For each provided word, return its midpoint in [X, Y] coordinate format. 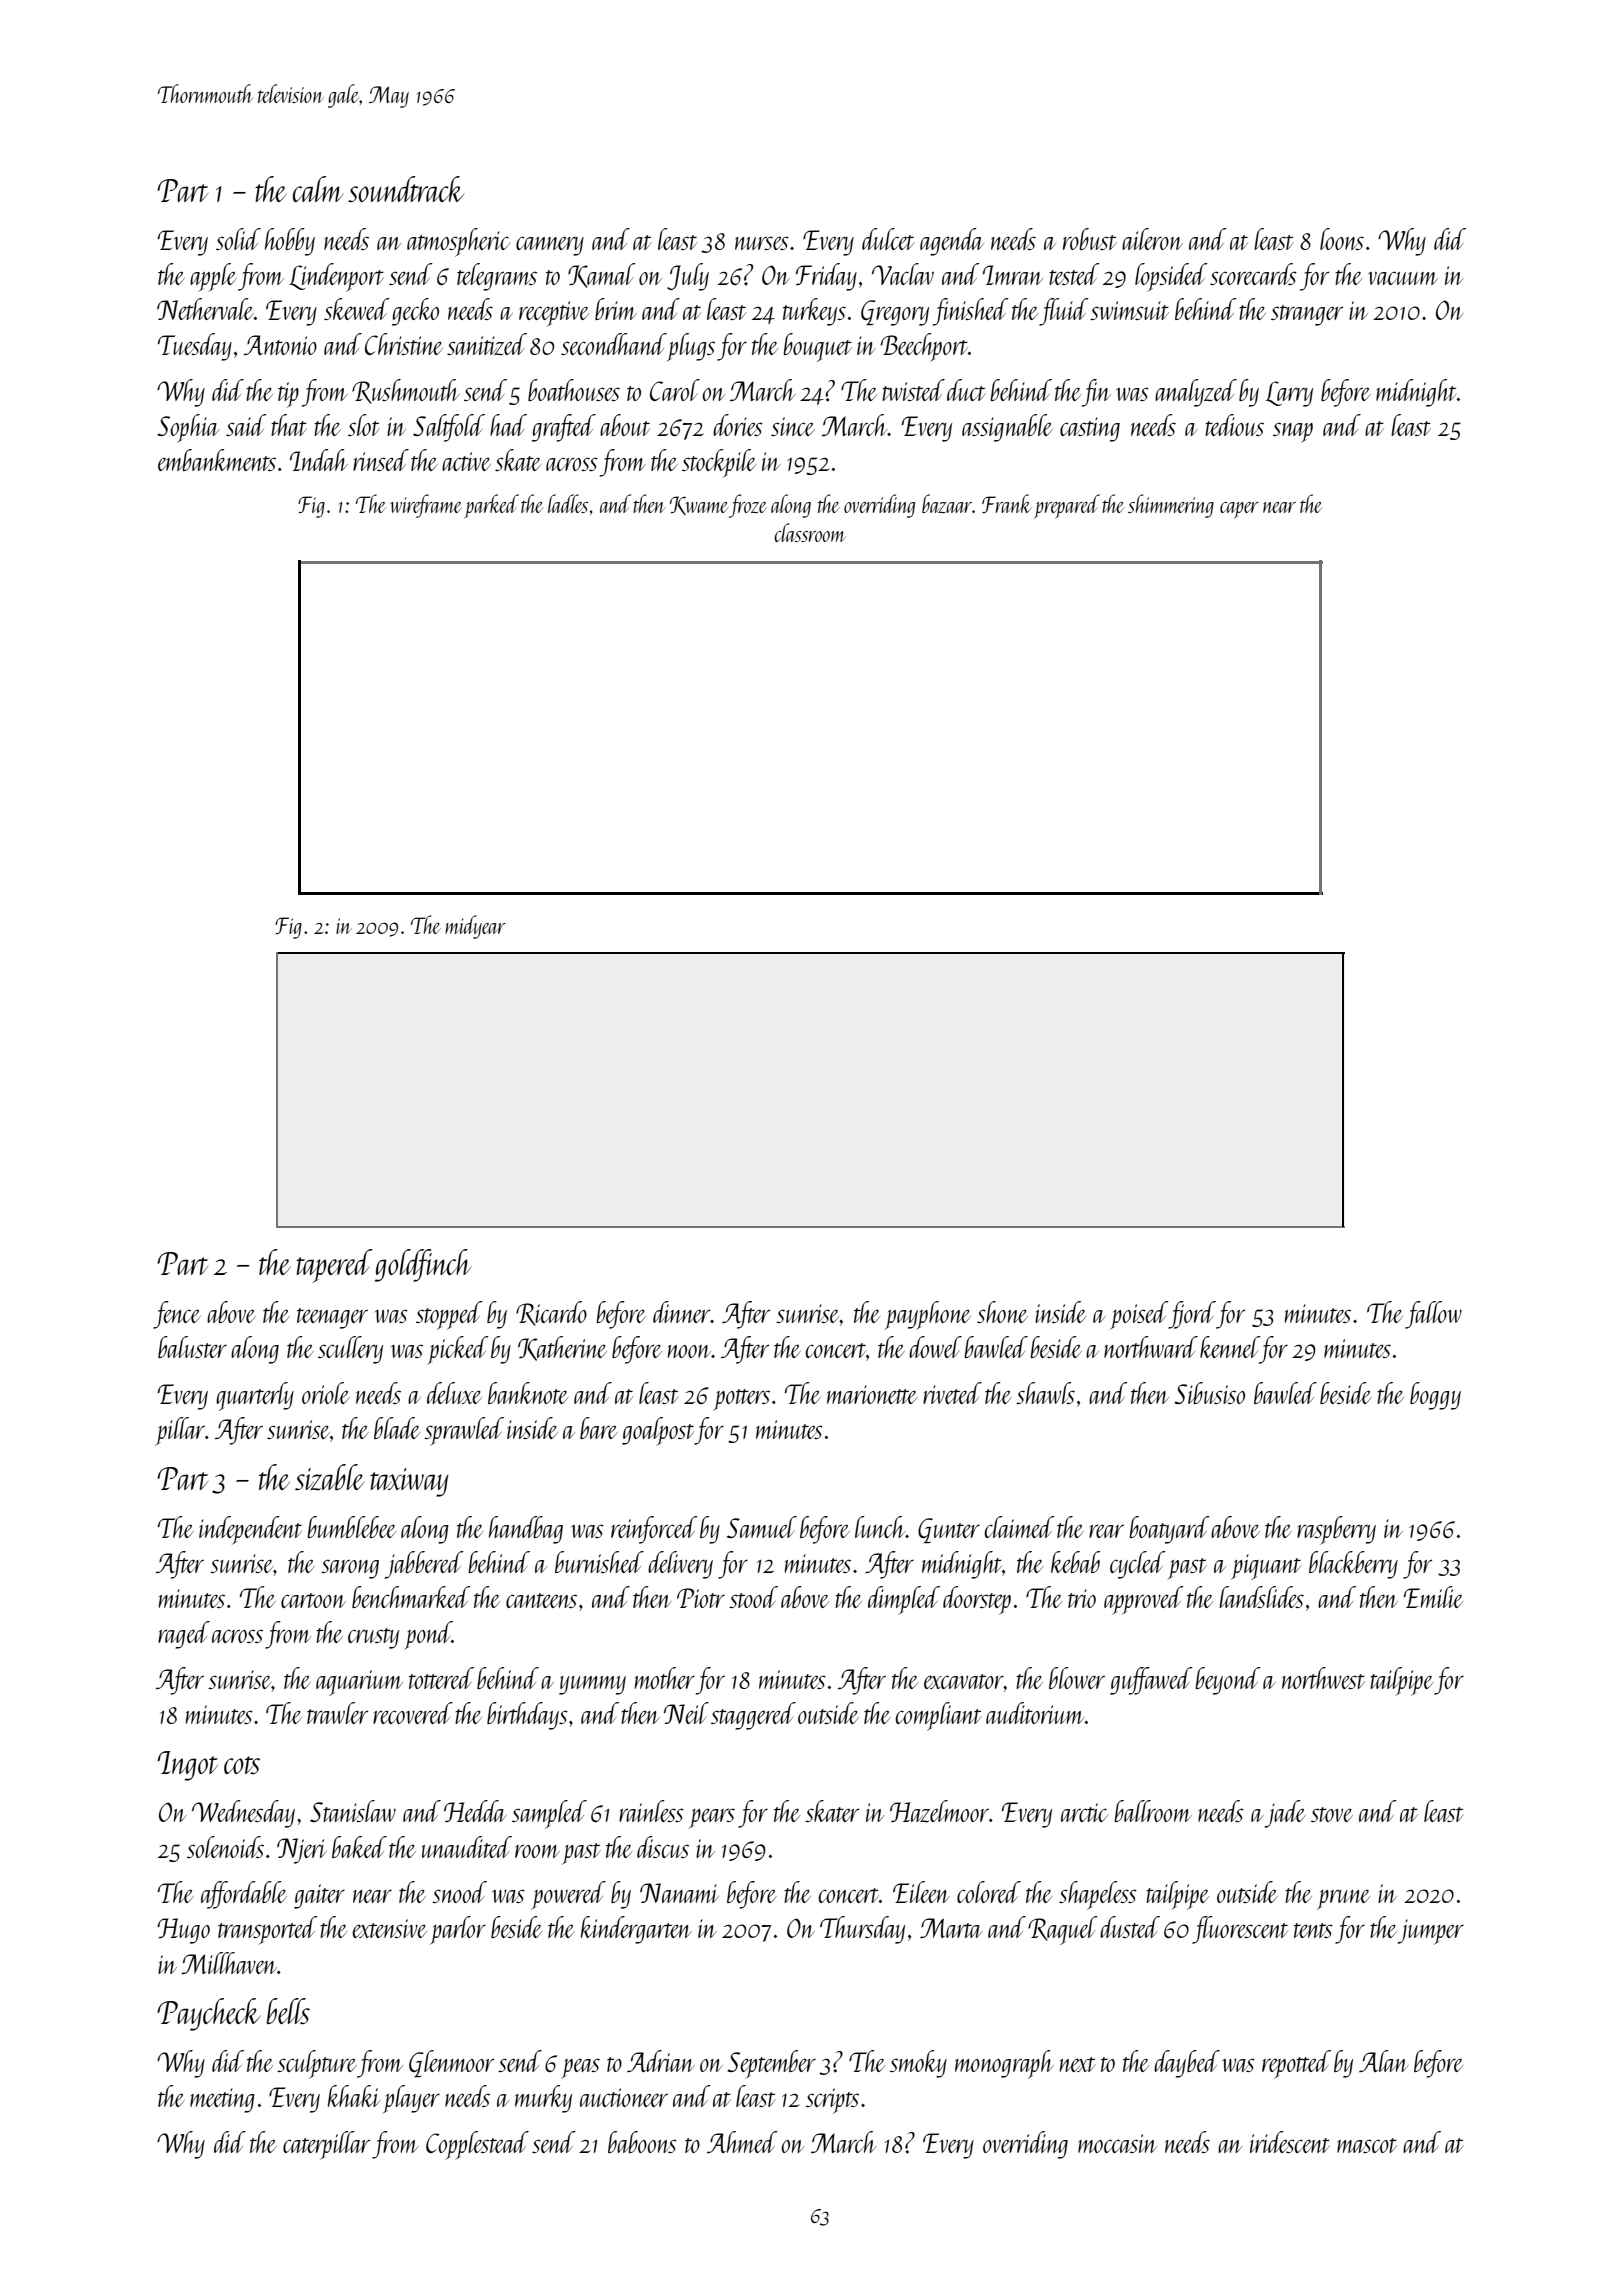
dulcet [888, 239]
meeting [222, 2100]
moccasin [1117, 2143]
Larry [1289, 394]
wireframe [425, 506]
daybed [1187, 2064]
